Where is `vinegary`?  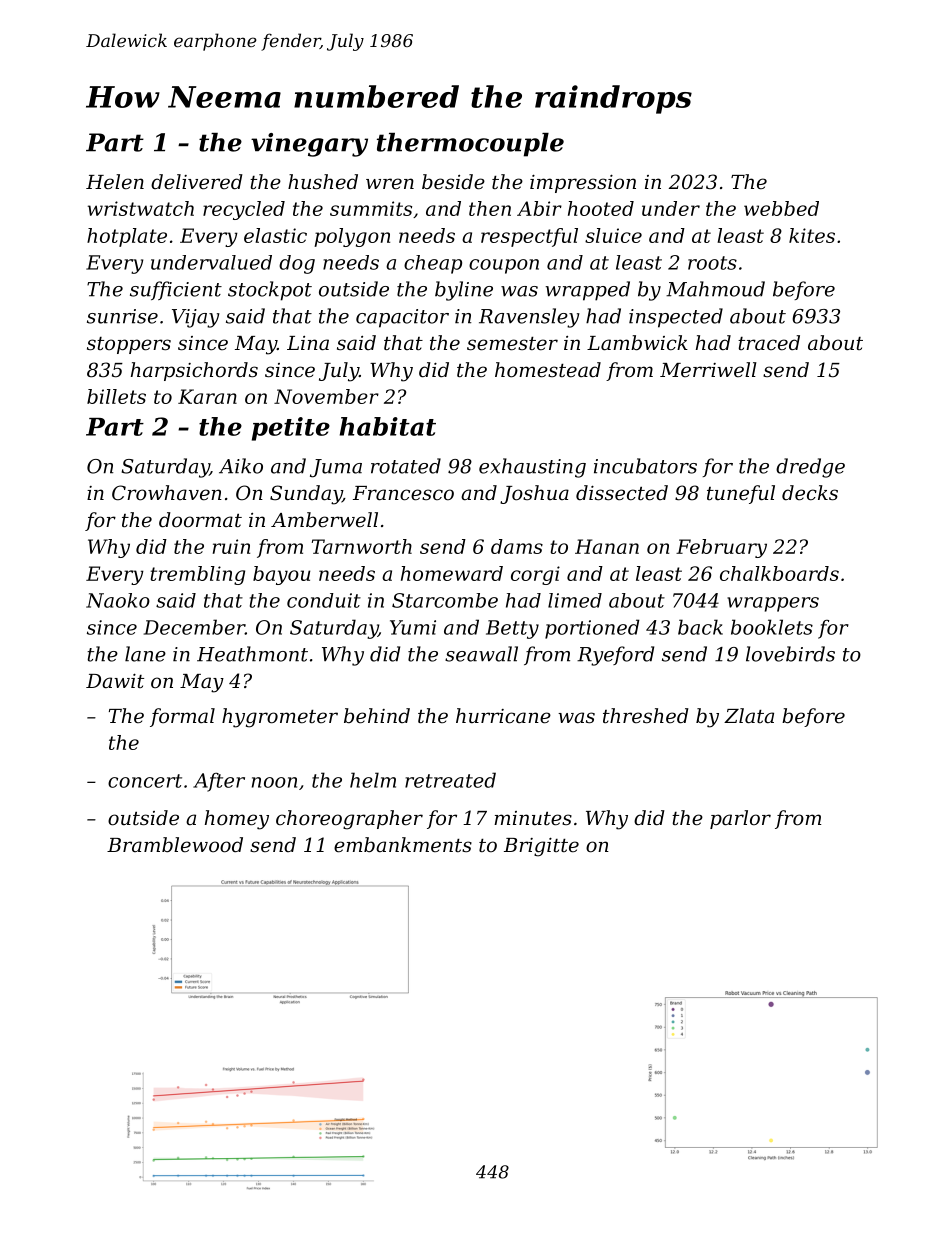 vinegary is located at coordinates (309, 145).
